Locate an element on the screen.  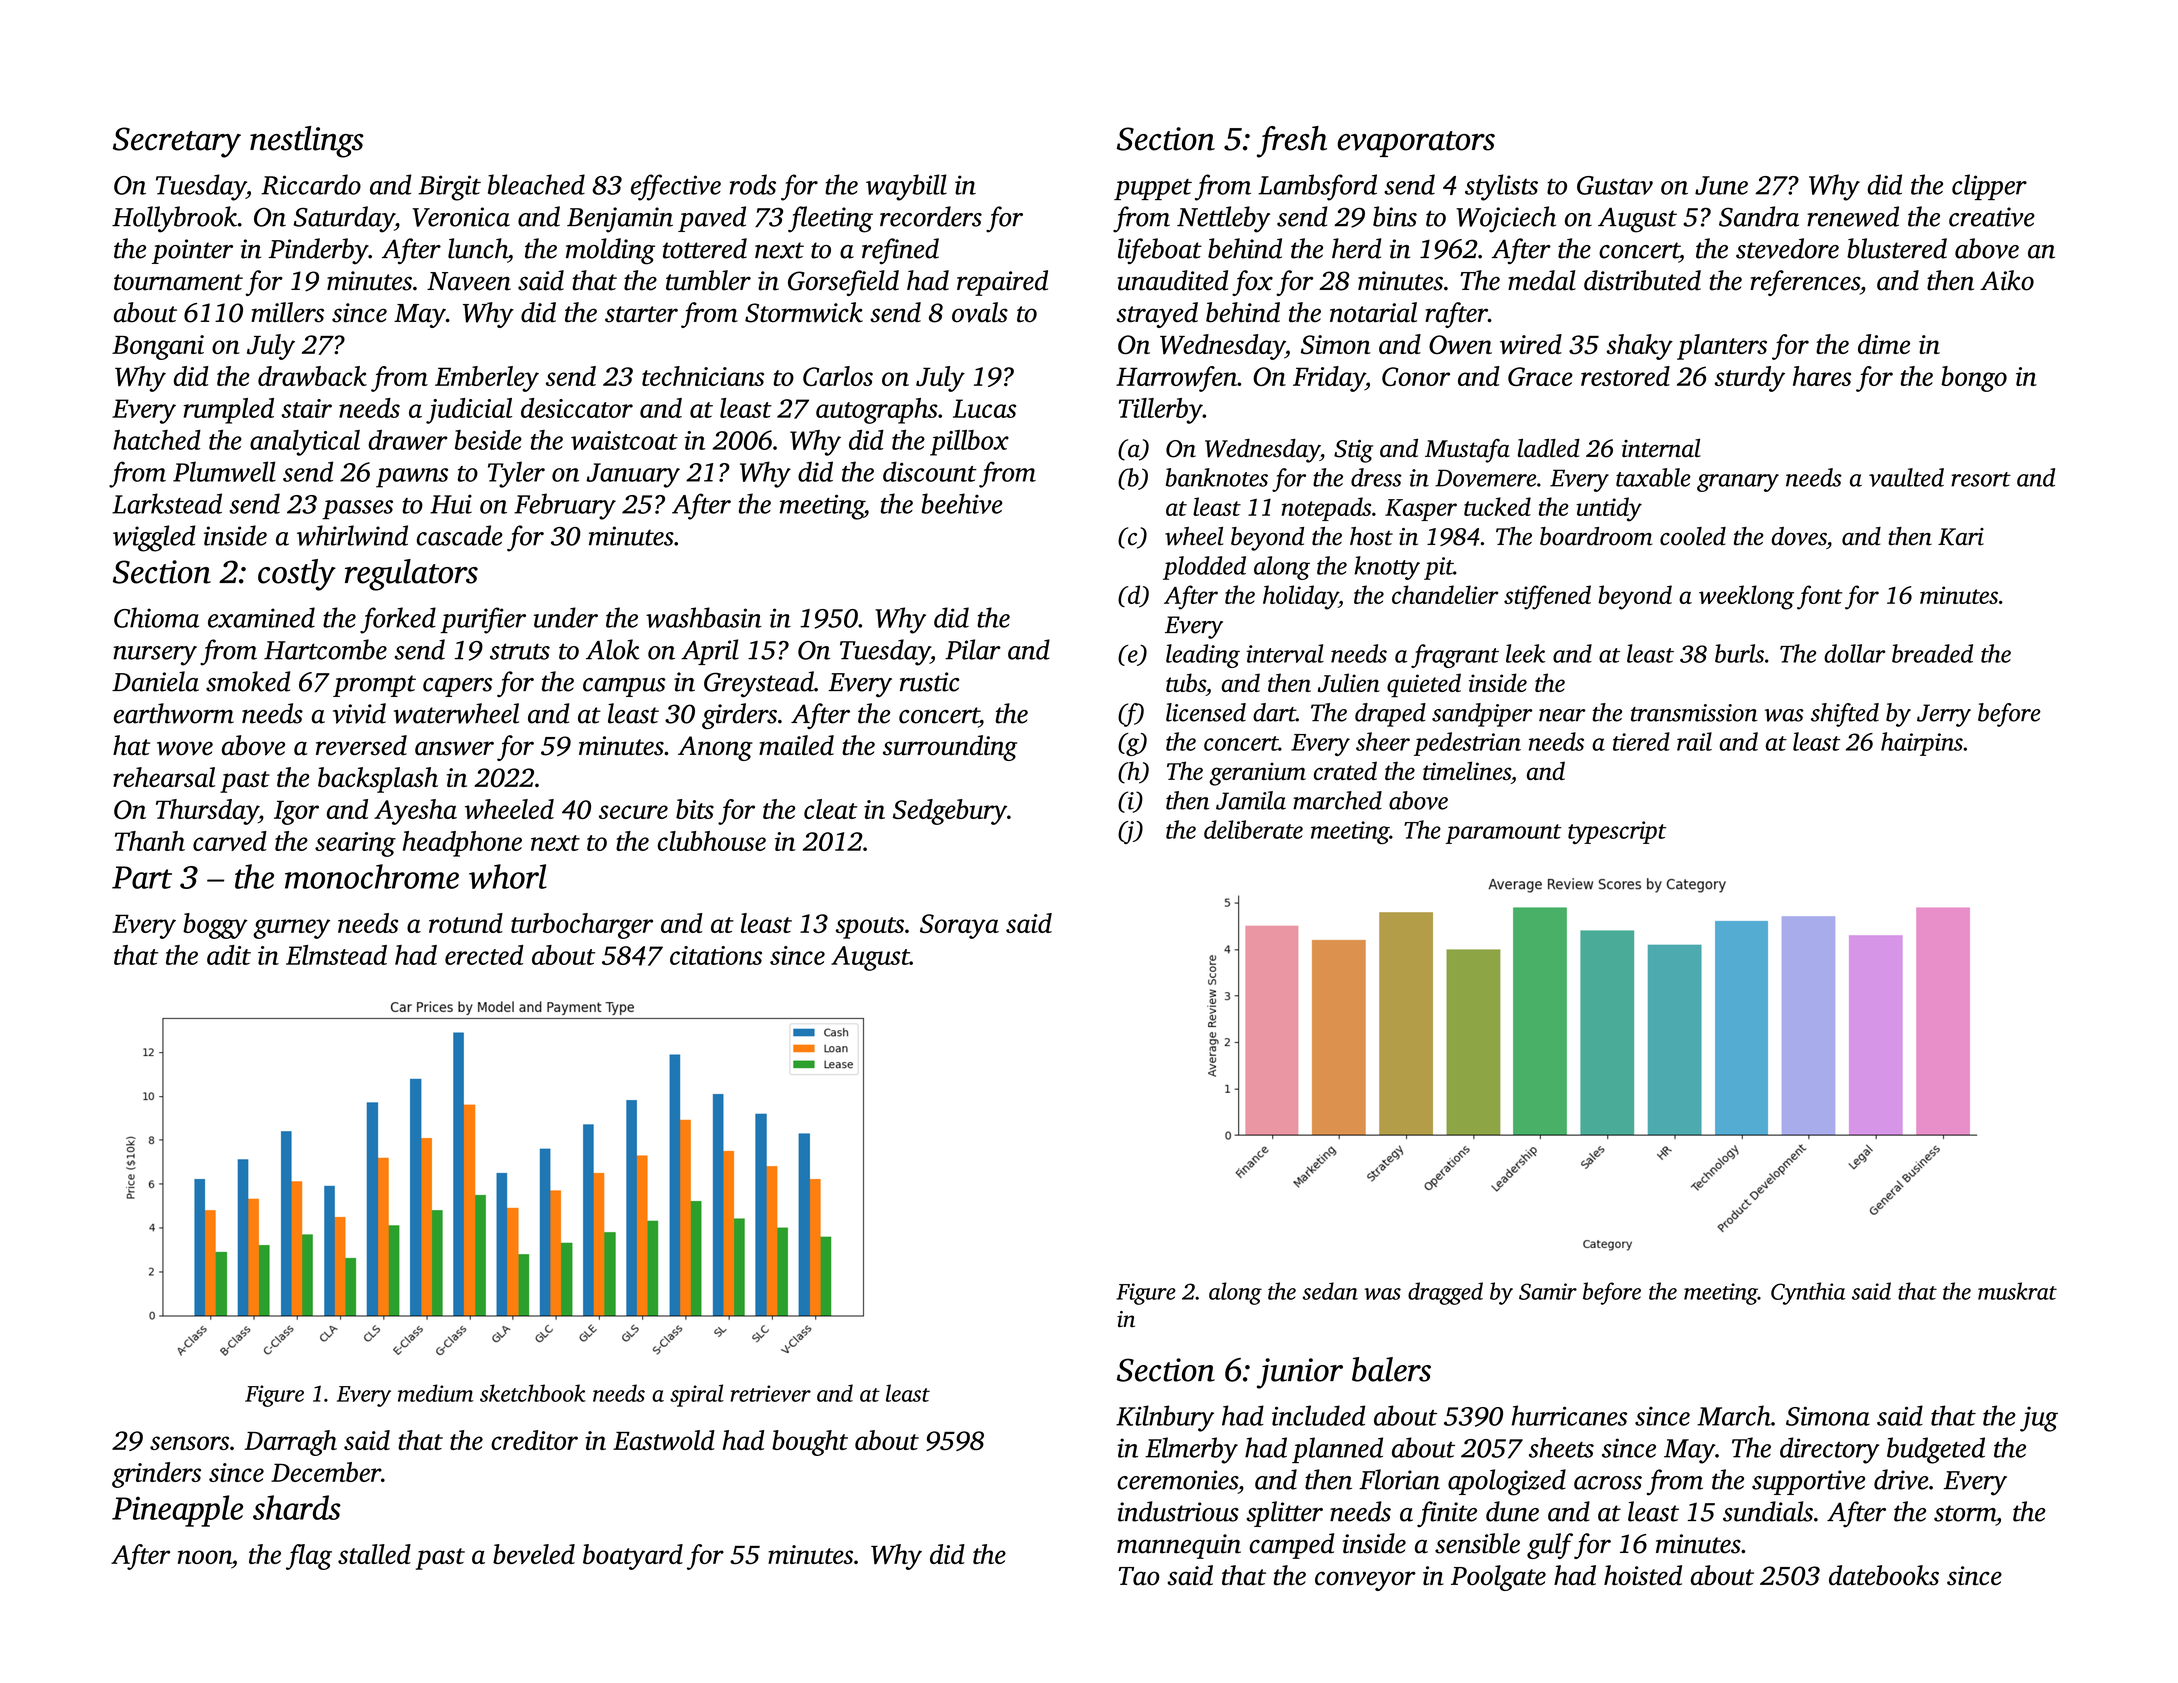
Soraya is located at coordinates (959, 926).
